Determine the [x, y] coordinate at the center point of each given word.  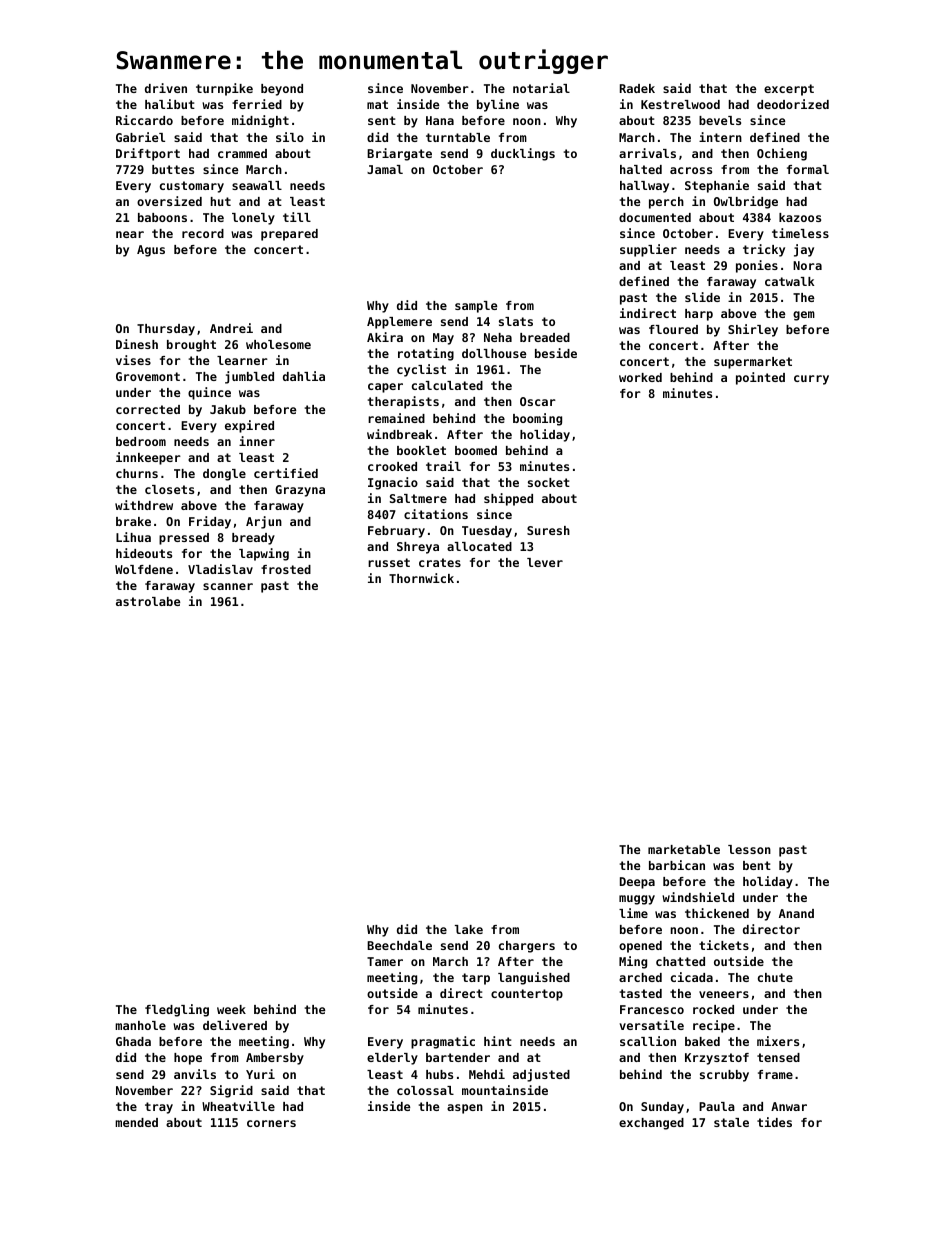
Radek [637, 88]
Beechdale [399, 945]
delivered [235, 1025]
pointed [760, 378]
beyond [282, 90]
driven [166, 88]
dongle [224, 475]
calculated [447, 385]
